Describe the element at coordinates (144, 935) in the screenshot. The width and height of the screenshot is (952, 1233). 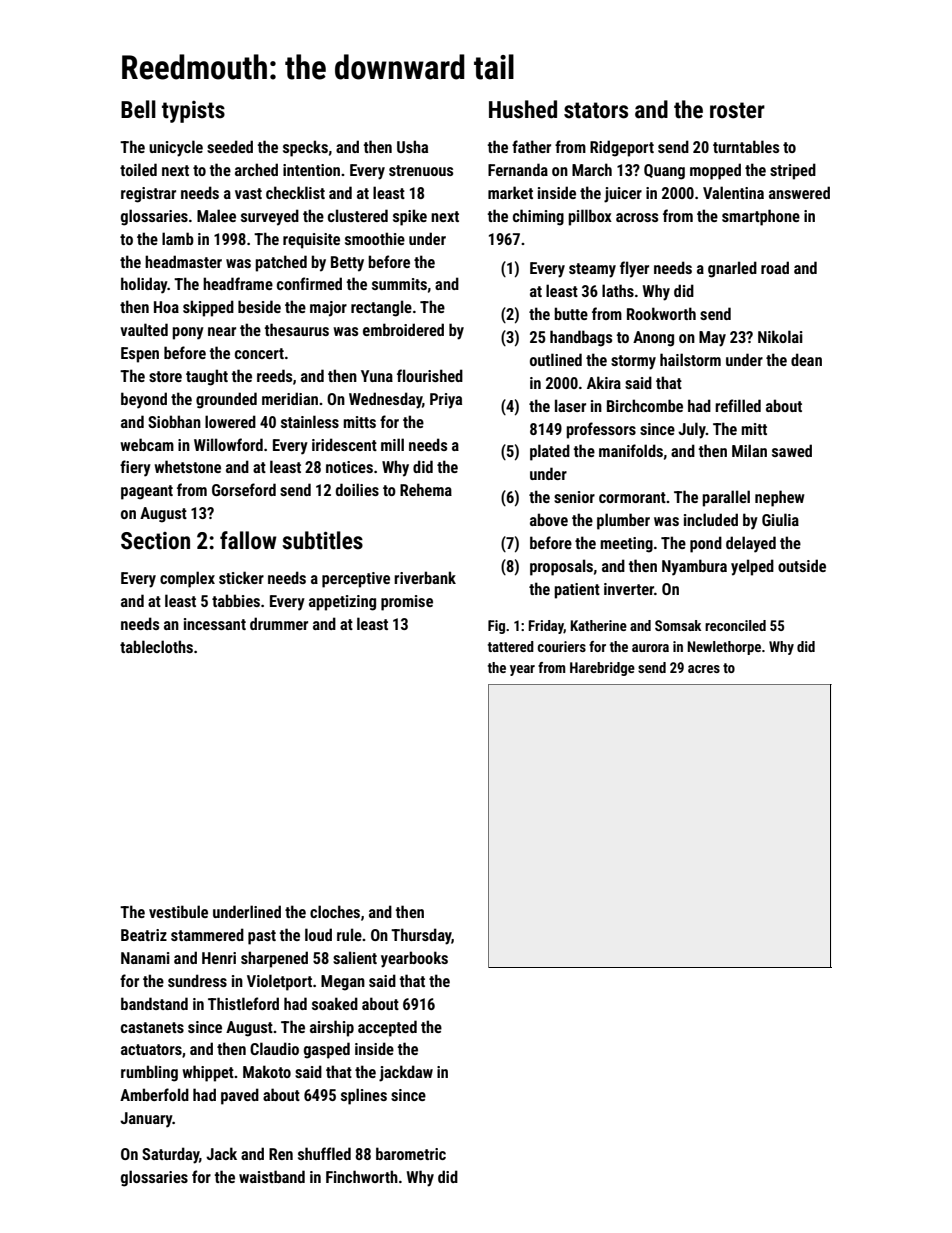
I see `Beatriz` at that location.
